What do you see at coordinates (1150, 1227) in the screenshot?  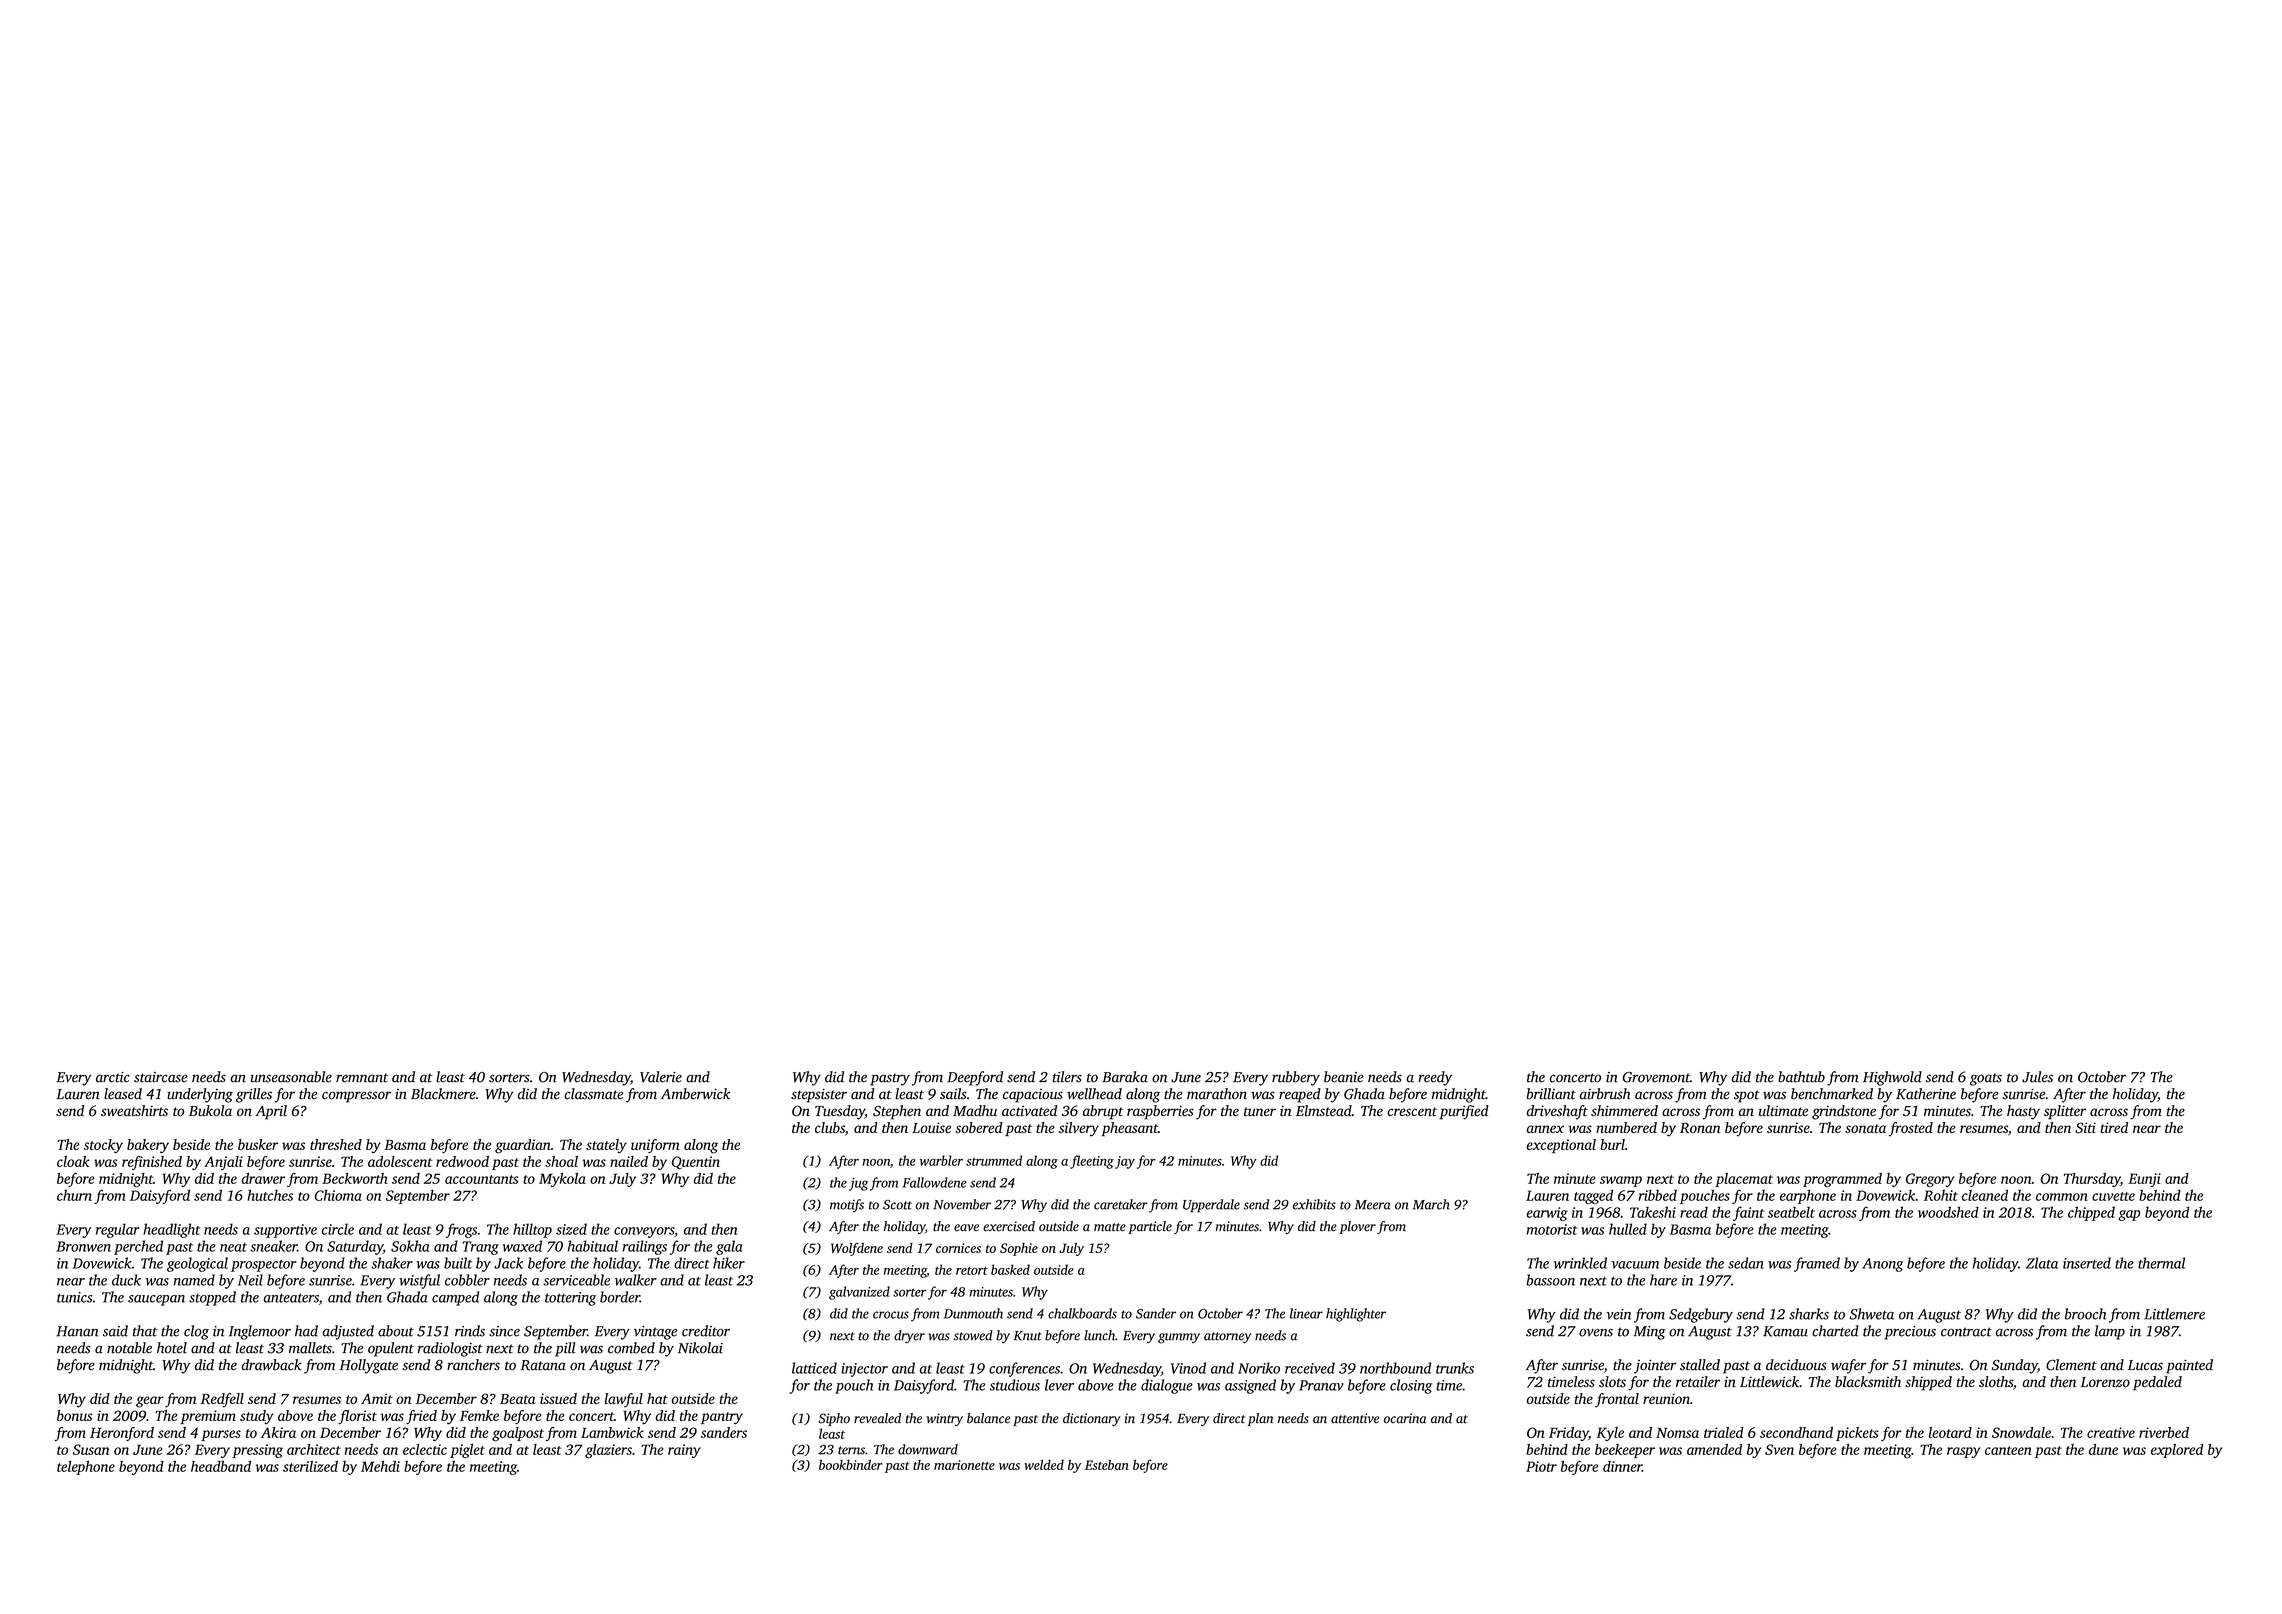 I see `particle` at bounding box center [1150, 1227].
